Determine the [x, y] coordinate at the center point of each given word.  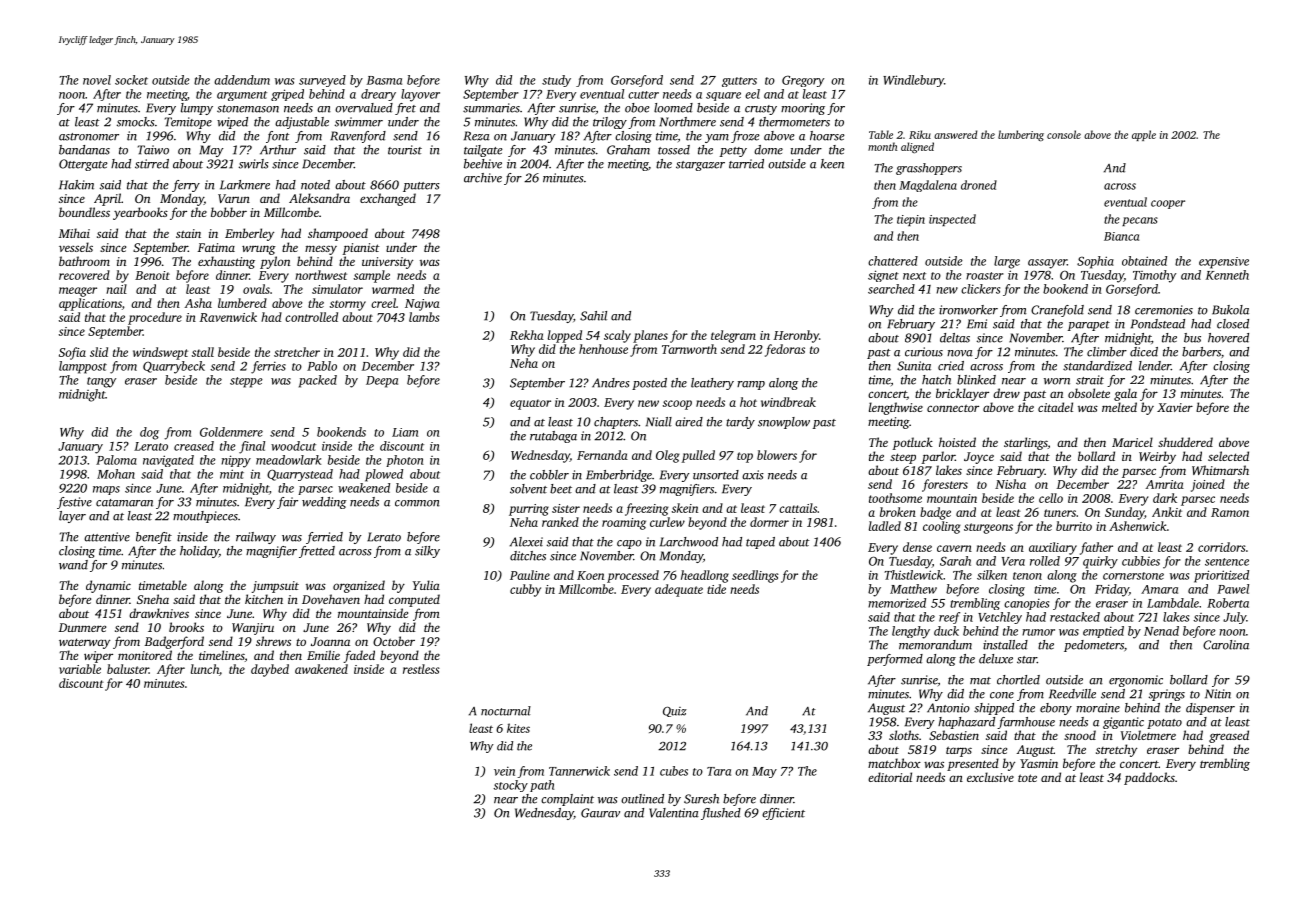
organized [359, 586]
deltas [955, 338]
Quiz [675, 711]
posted [649, 384]
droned [979, 185]
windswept [160, 353]
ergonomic [1136, 681]
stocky [510, 786]
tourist [405, 150]
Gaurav [600, 813]
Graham [628, 150]
